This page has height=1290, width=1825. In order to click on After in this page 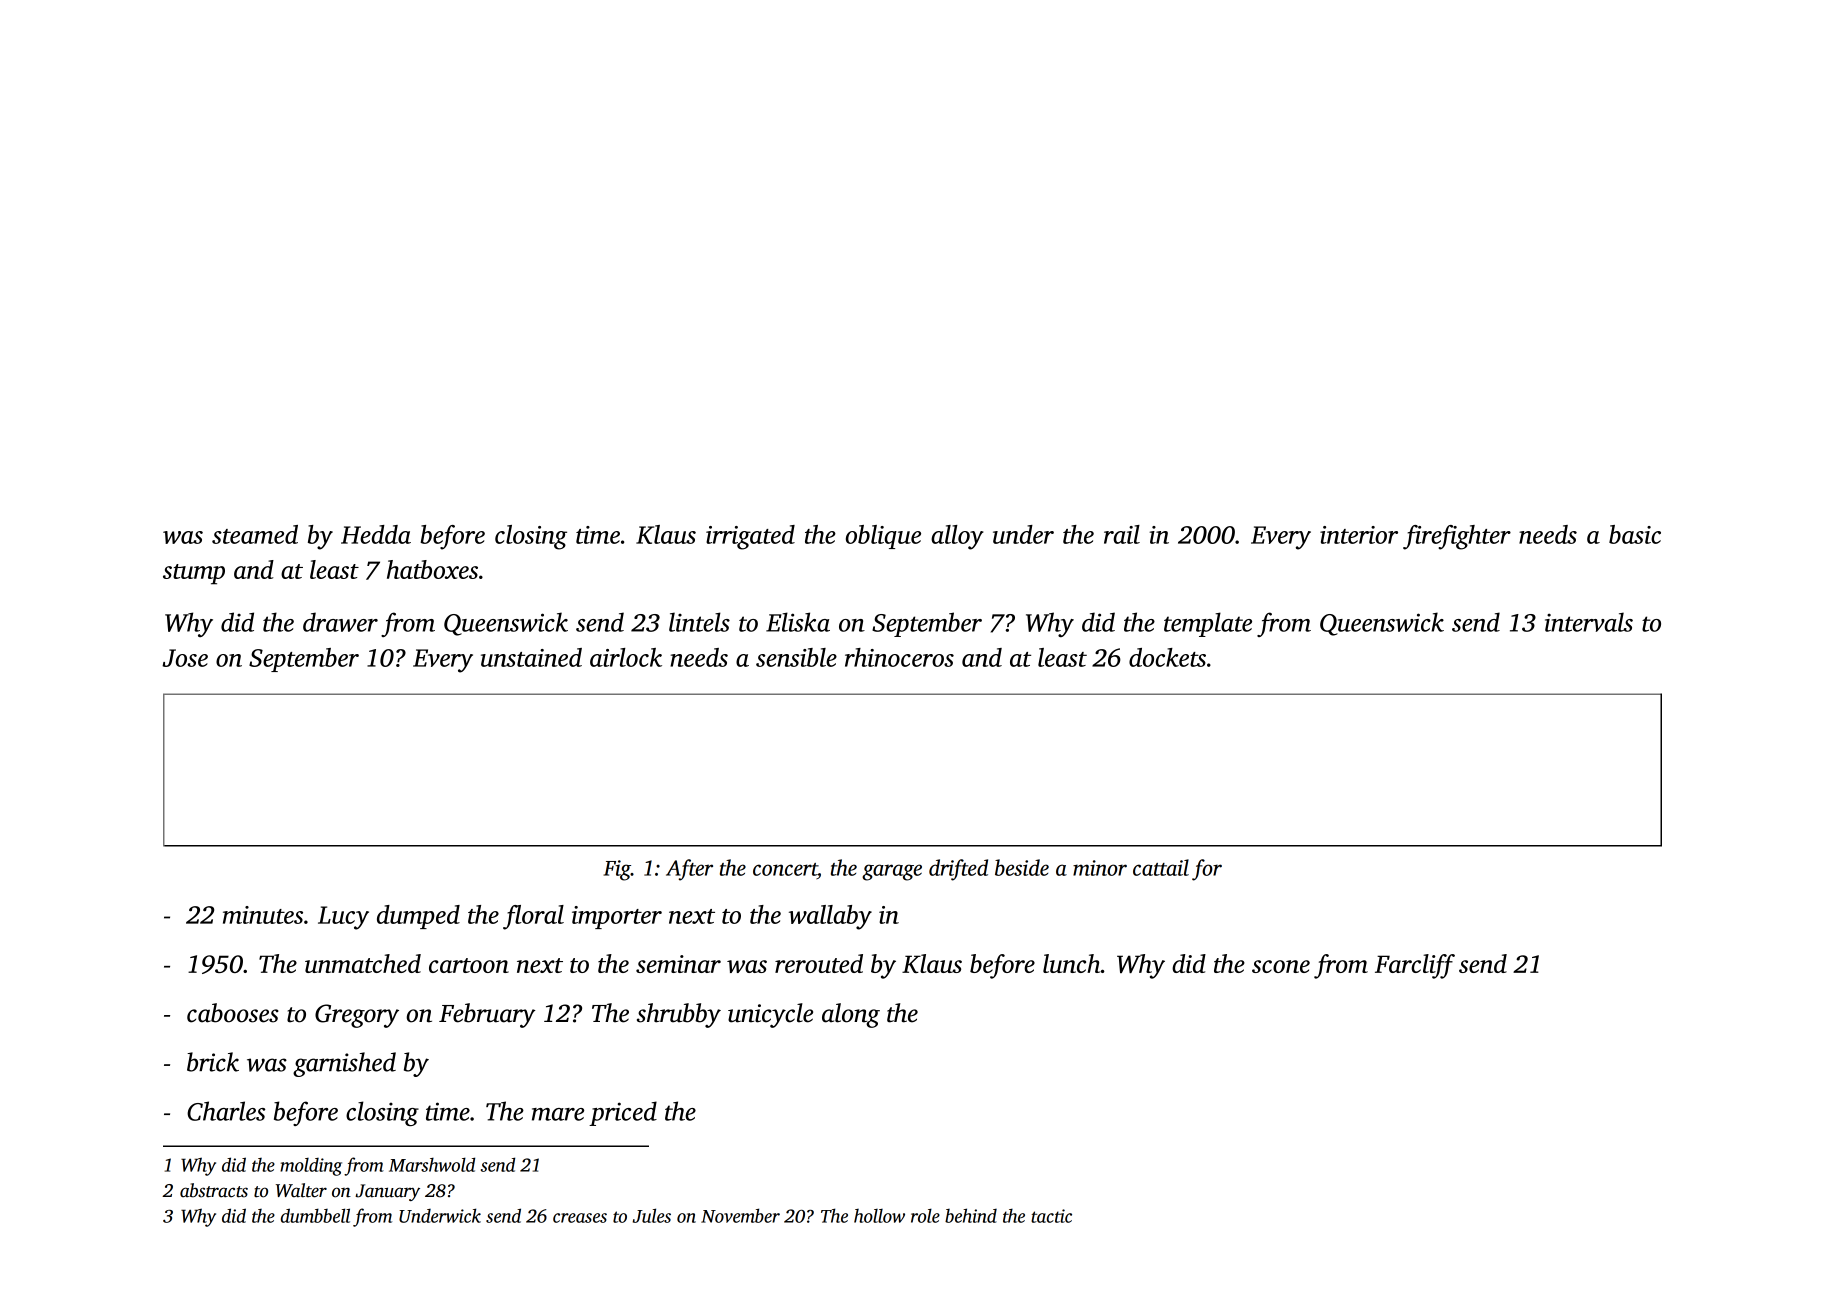, I will do `click(689, 870)`.
